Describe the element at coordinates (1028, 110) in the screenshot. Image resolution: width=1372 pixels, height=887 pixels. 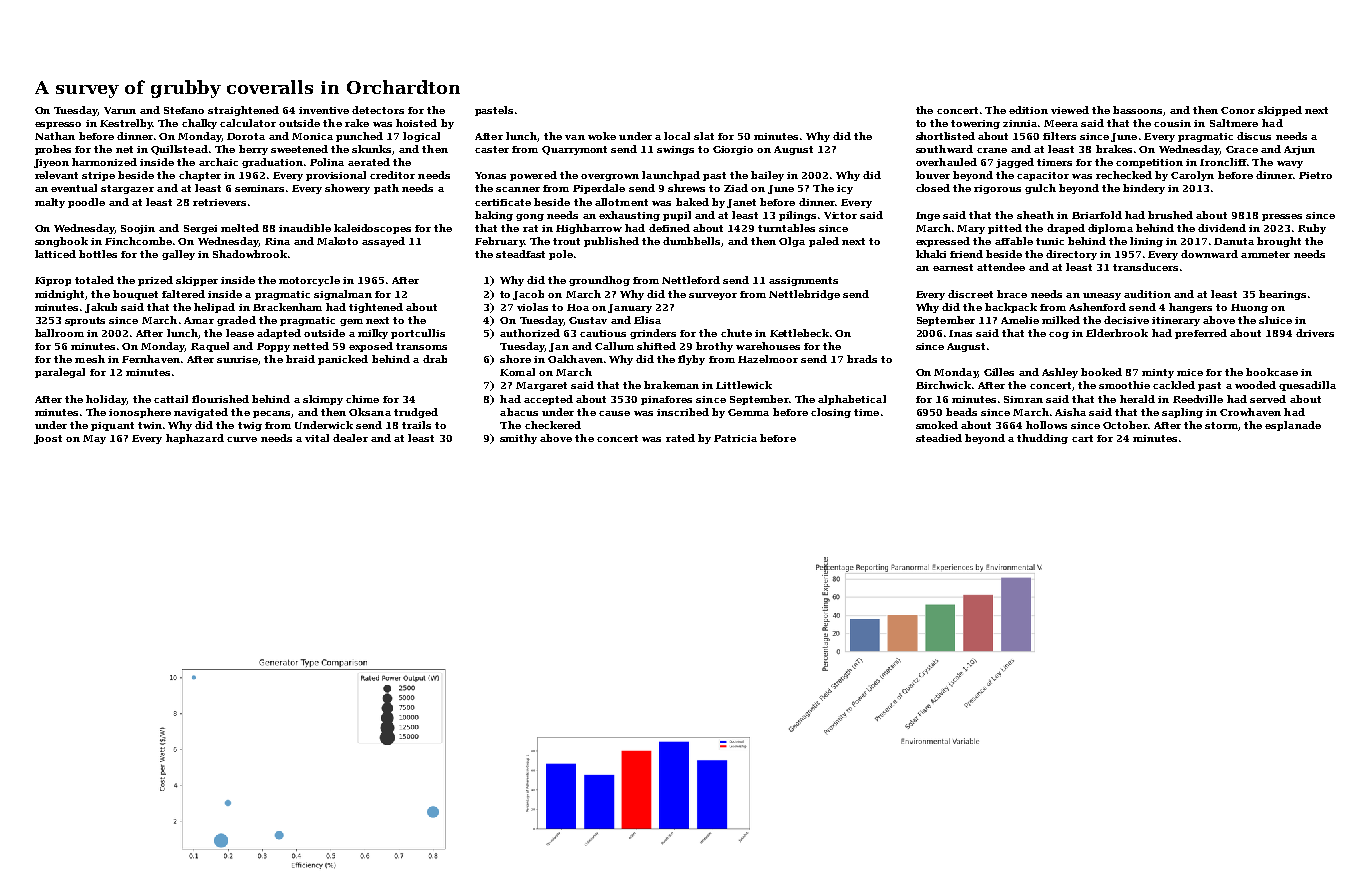
I see `edition` at that location.
